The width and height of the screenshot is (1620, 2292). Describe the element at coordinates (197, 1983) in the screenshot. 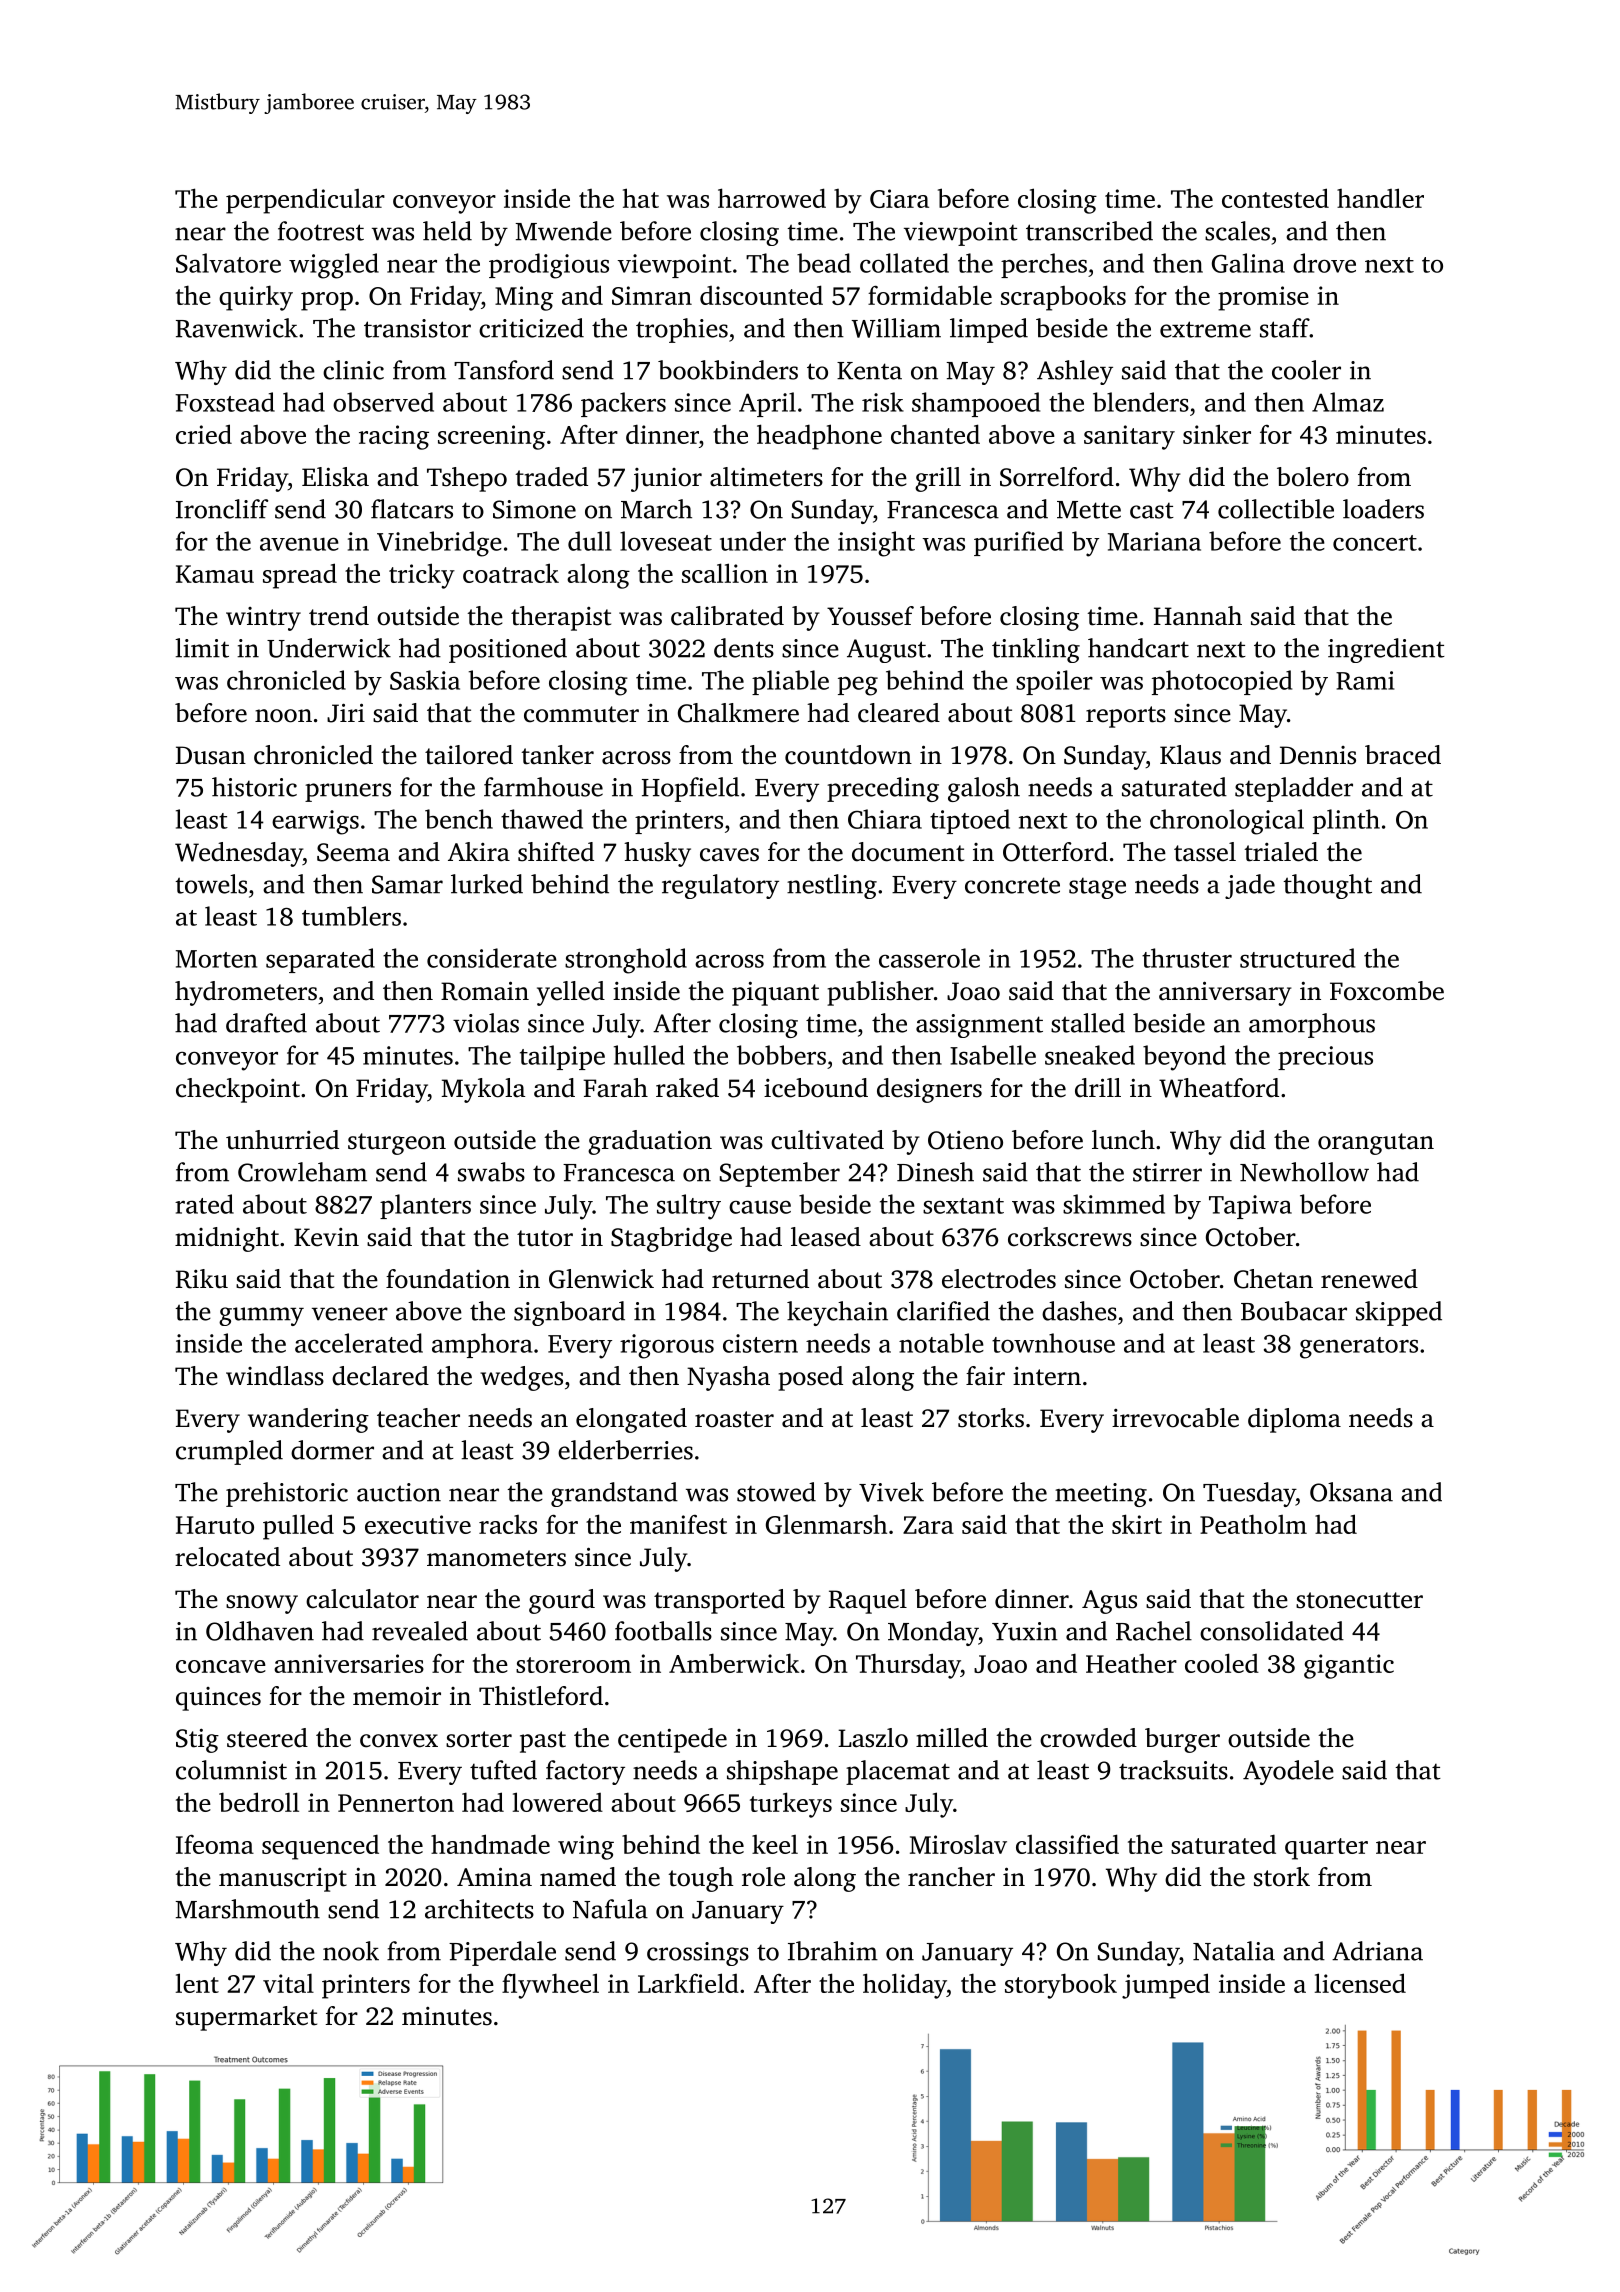

I see `lent` at that location.
